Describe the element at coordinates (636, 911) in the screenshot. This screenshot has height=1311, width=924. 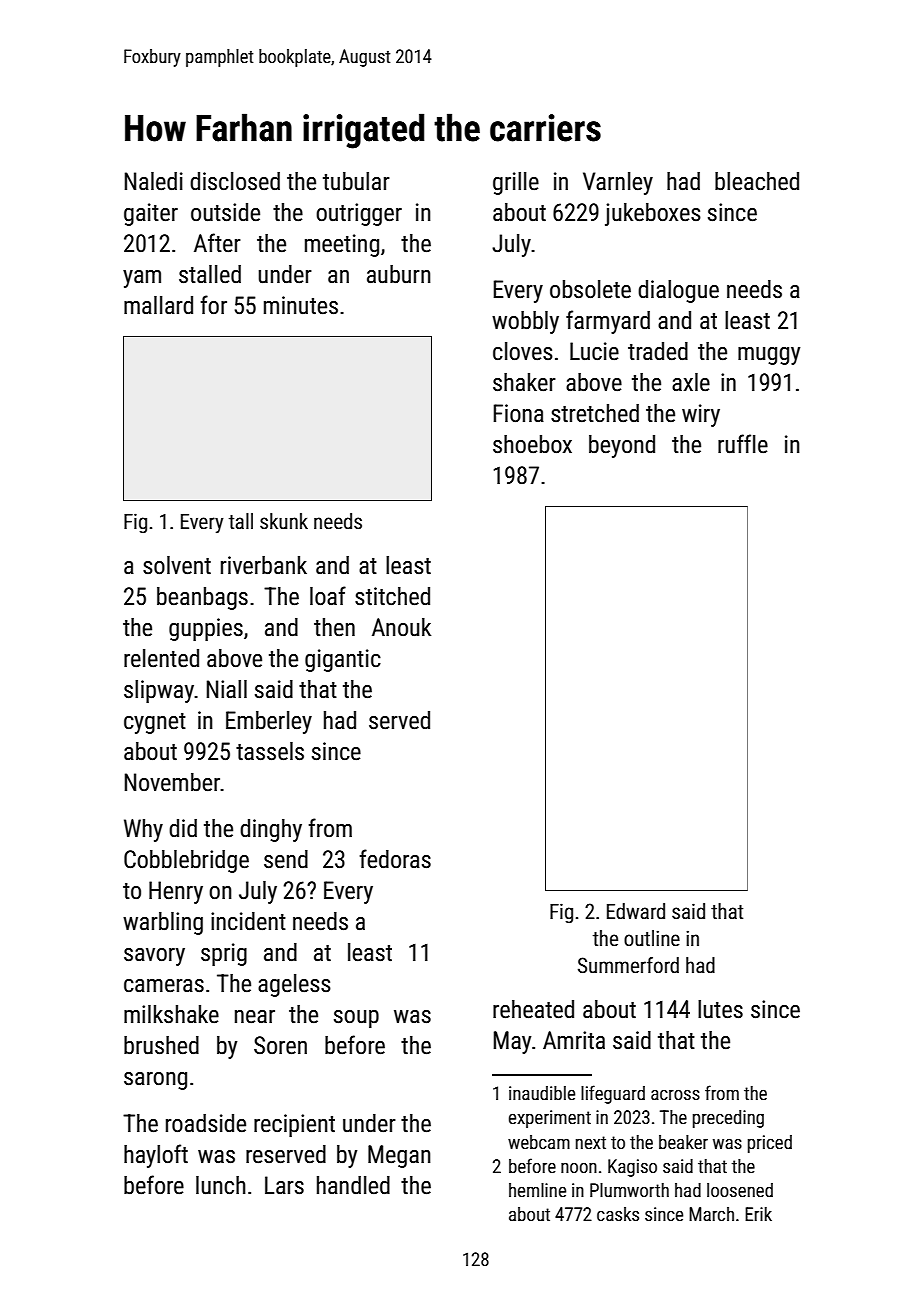
I see `Edward` at that location.
